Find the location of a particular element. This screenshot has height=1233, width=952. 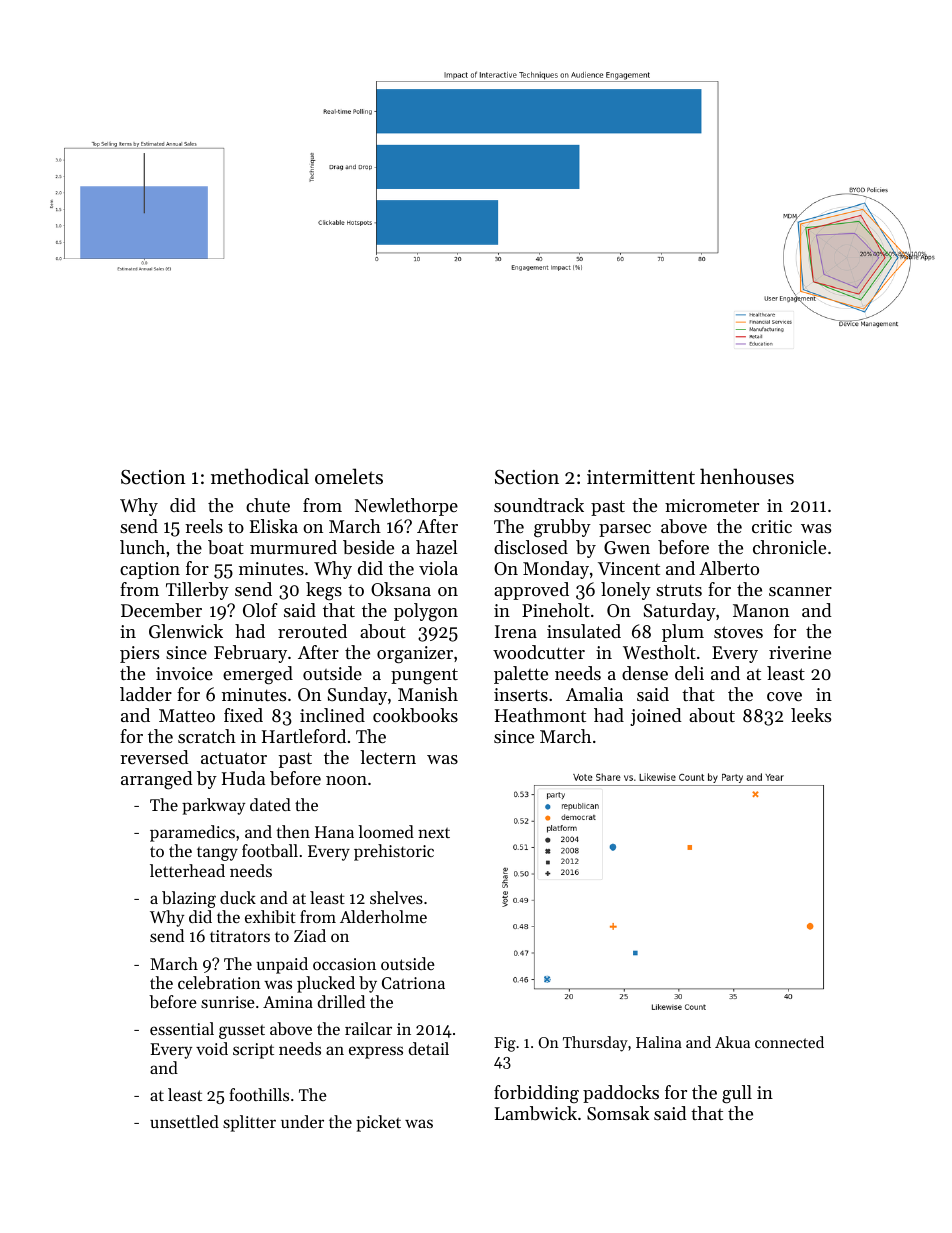

shelves is located at coordinates (396, 897).
